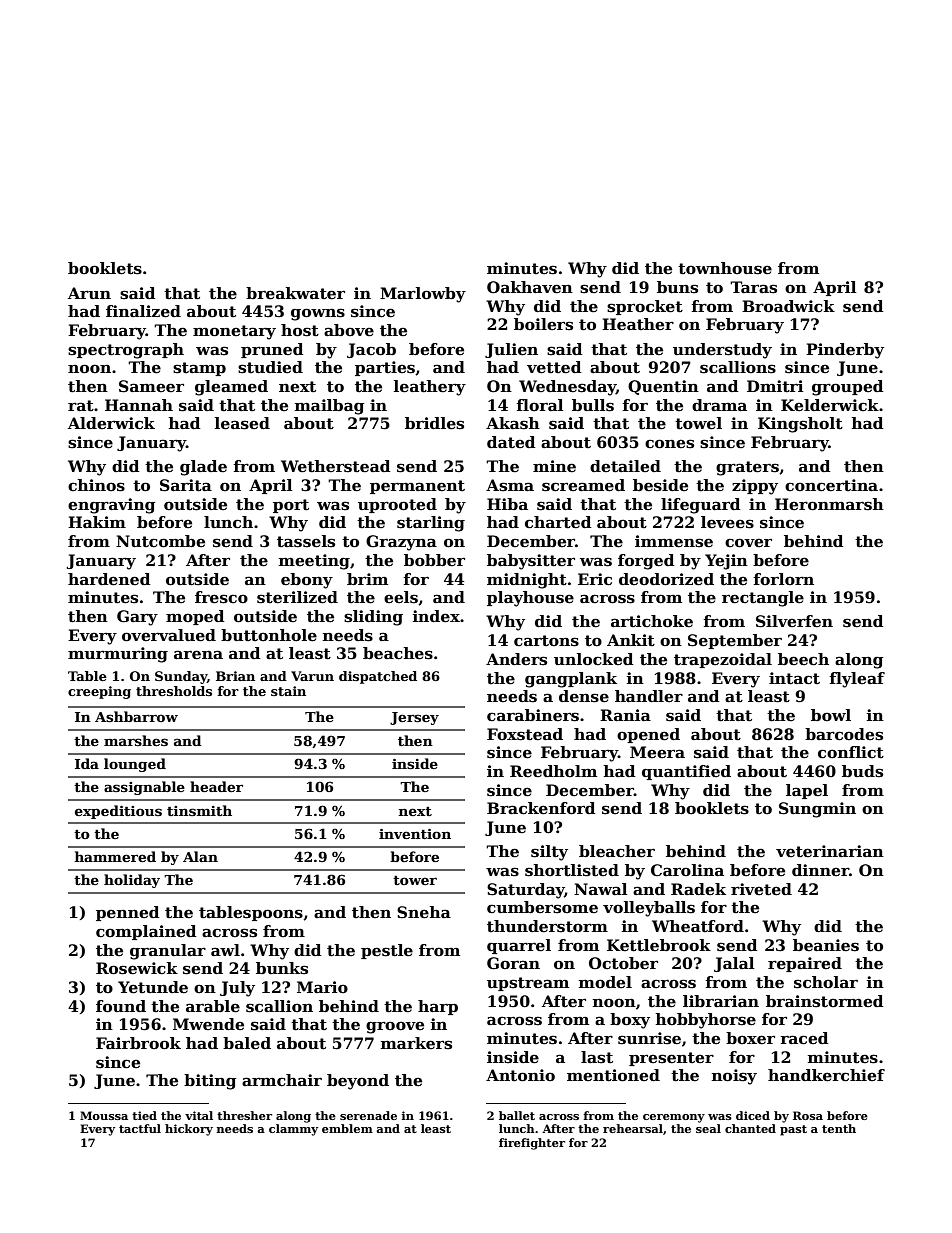  I want to click on assignable, so click(144, 788).
